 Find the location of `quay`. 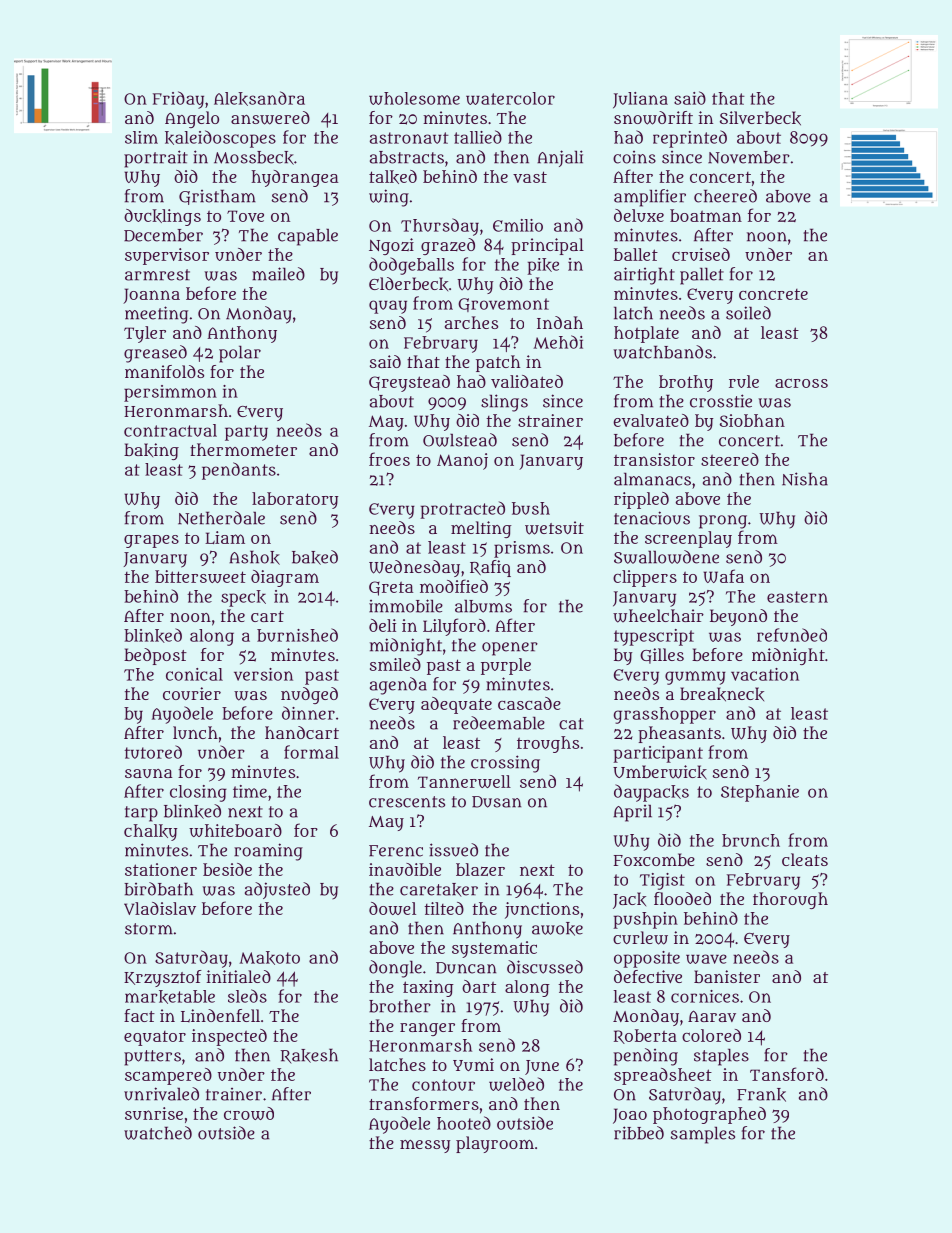

quay is located at coordinates (388, 307).
